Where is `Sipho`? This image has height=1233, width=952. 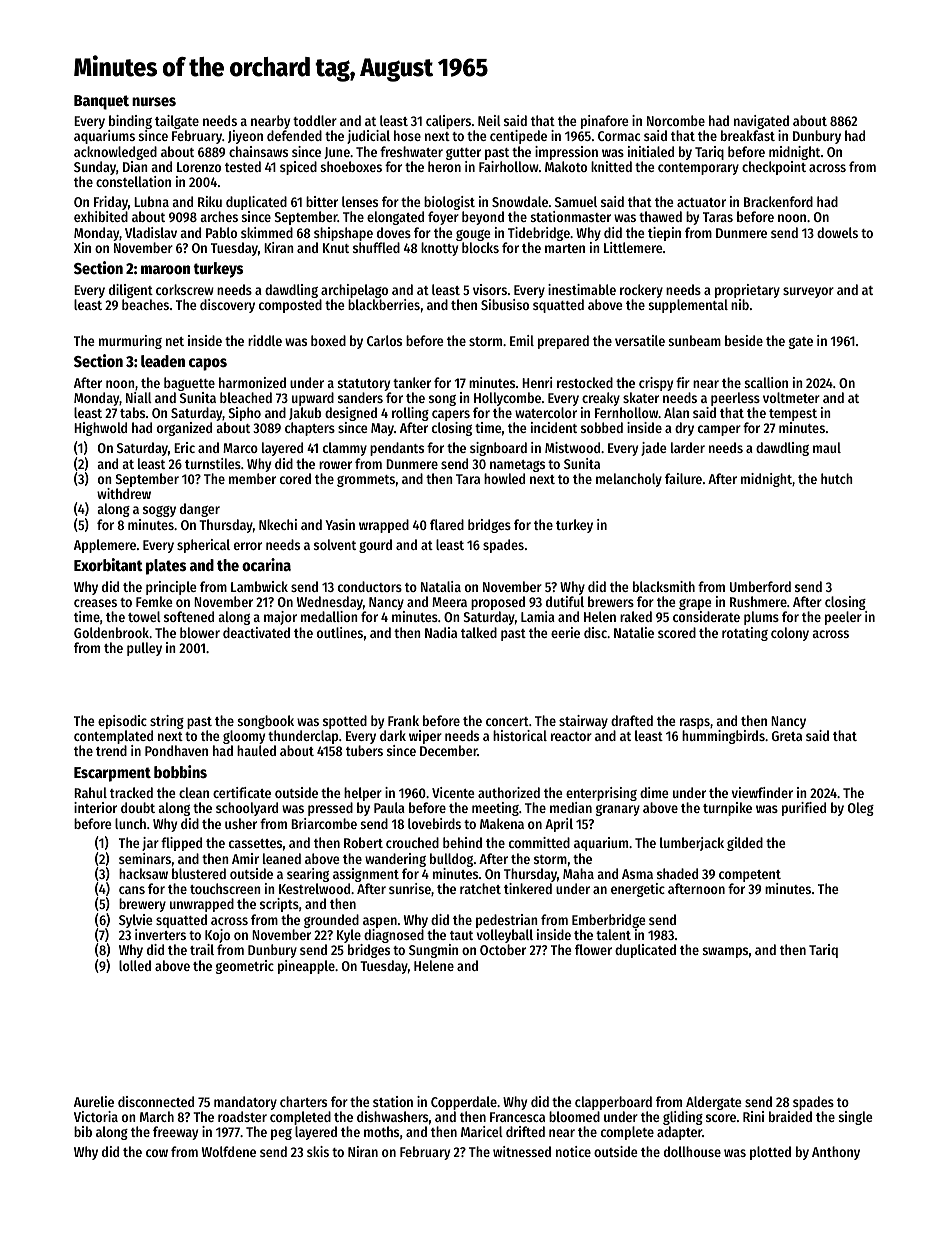 Sipho is located at coordinates (244, 414).
